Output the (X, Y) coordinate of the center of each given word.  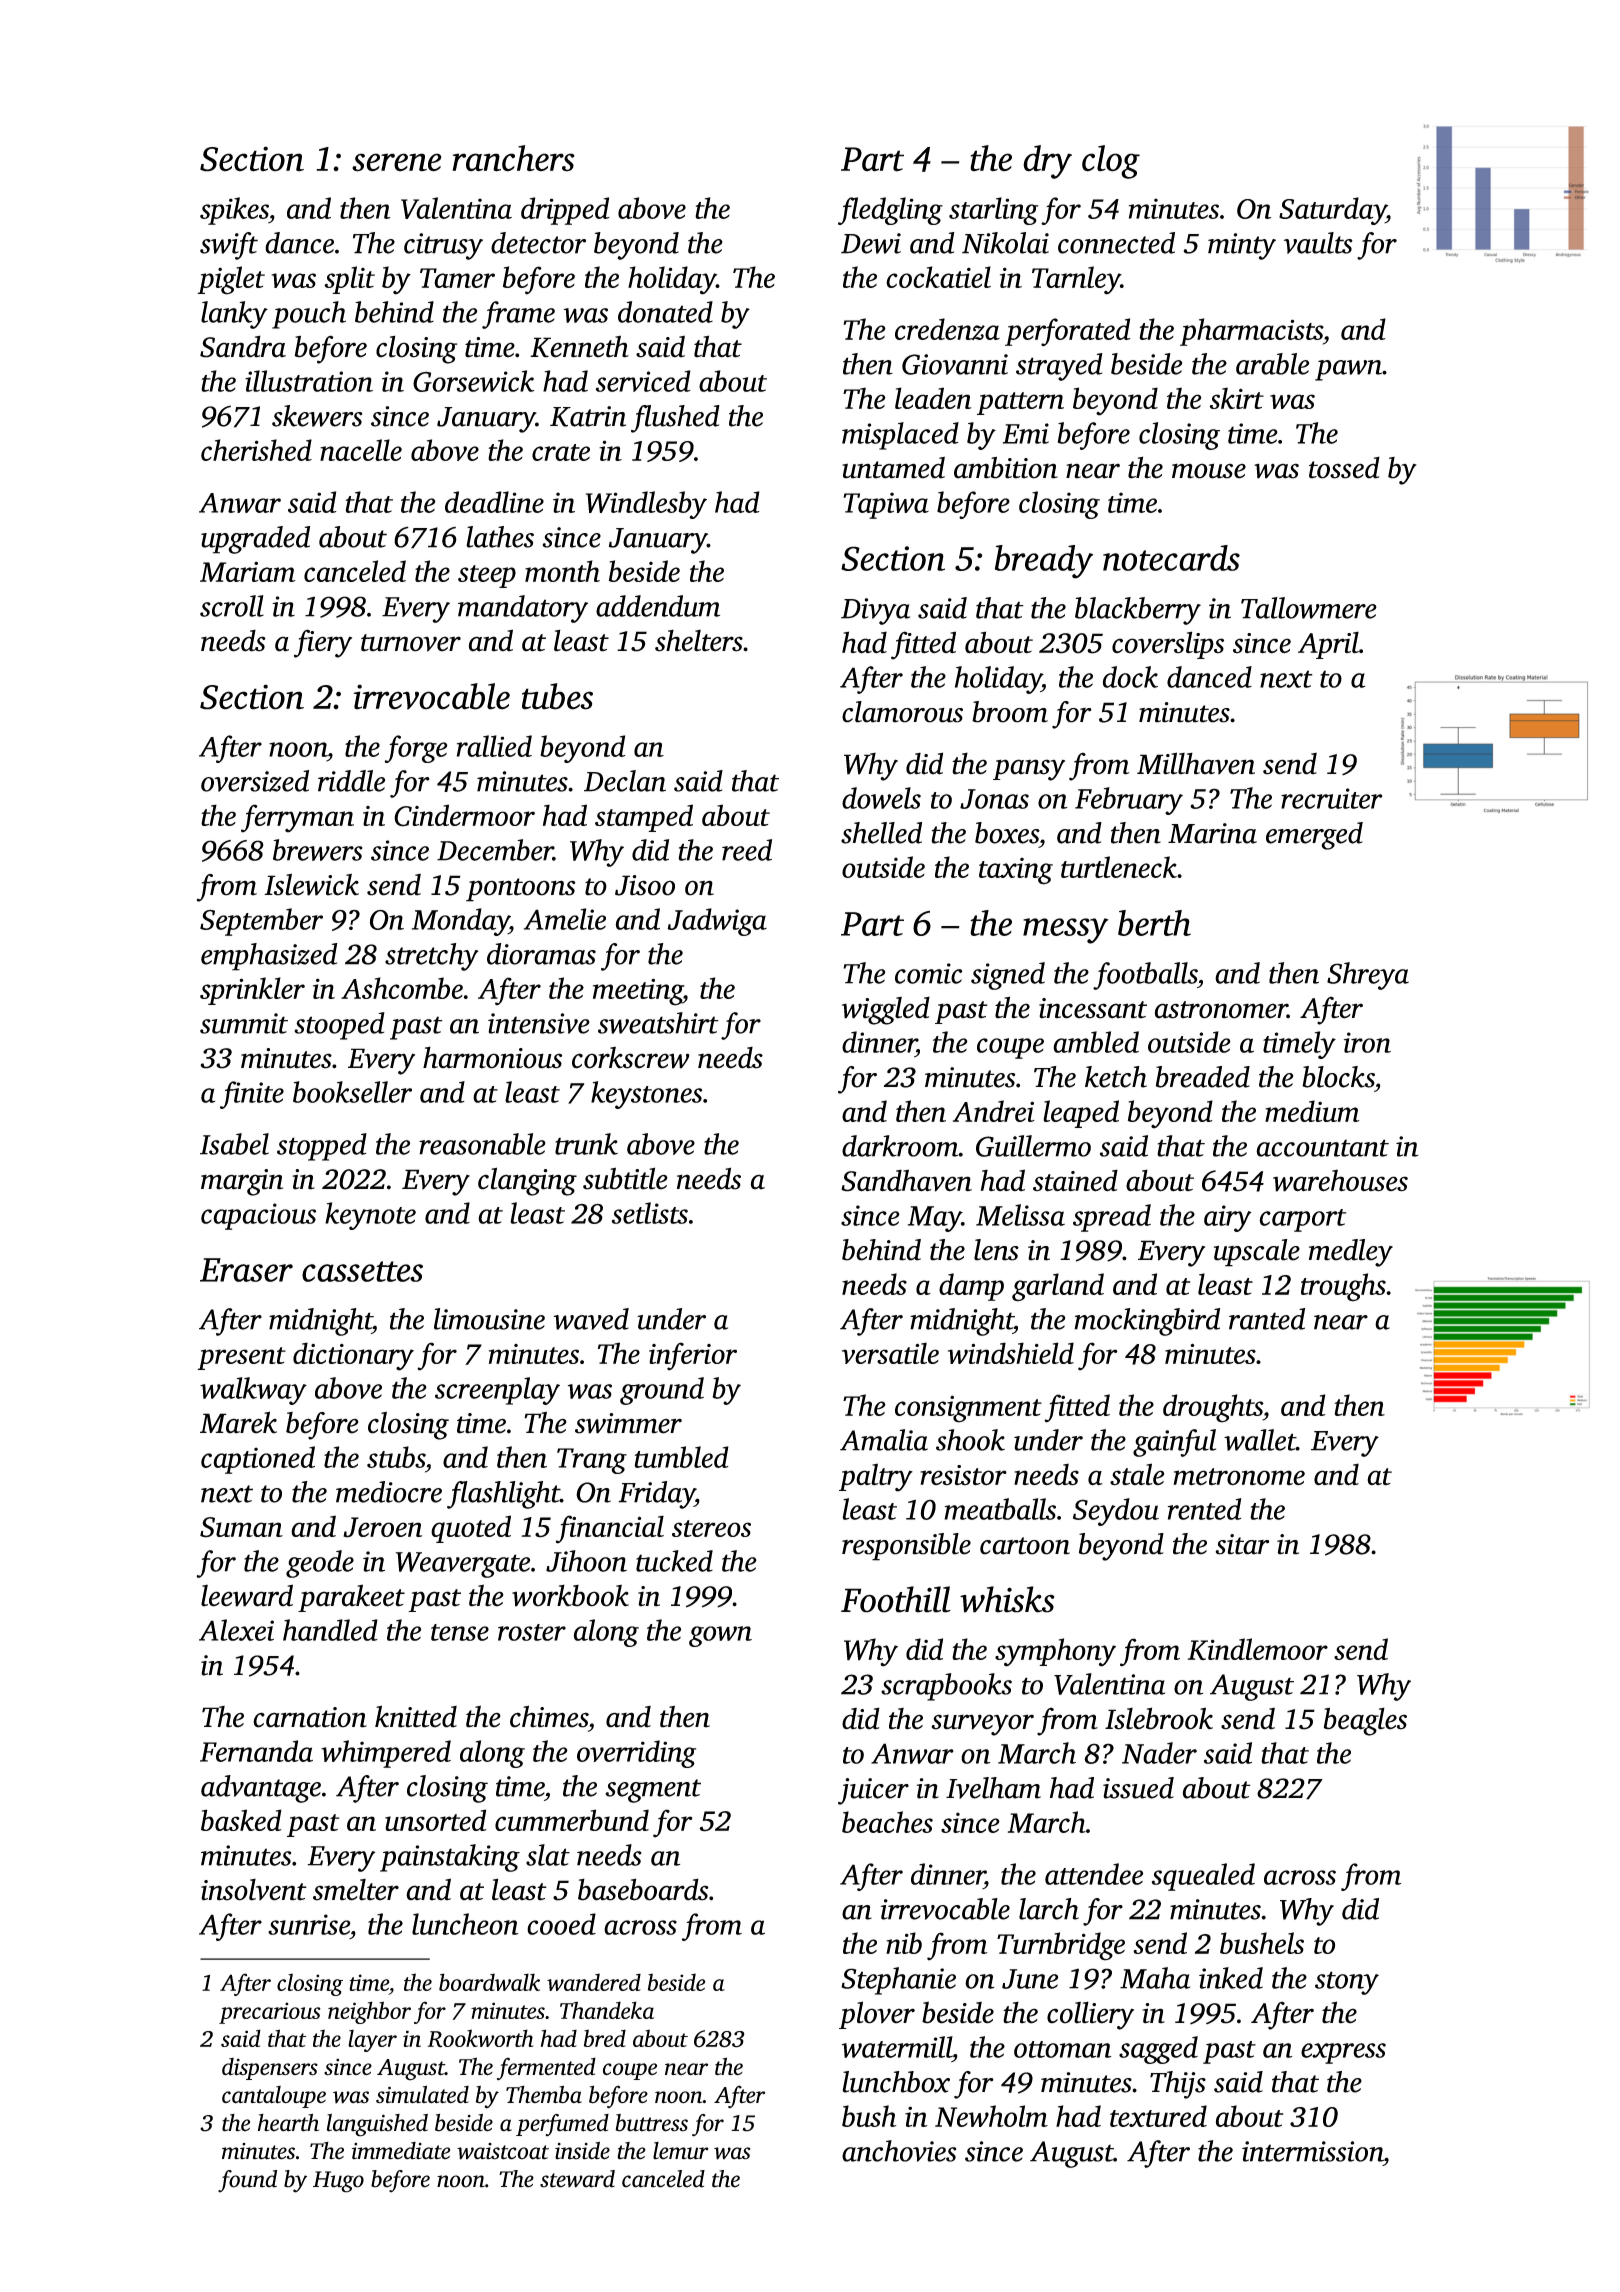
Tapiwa (886, 505)
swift (229, 246)
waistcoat (503, 2151)
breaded (1203, 1077)
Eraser (246, 1270)
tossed (1344, 468)
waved (591, 1319)
